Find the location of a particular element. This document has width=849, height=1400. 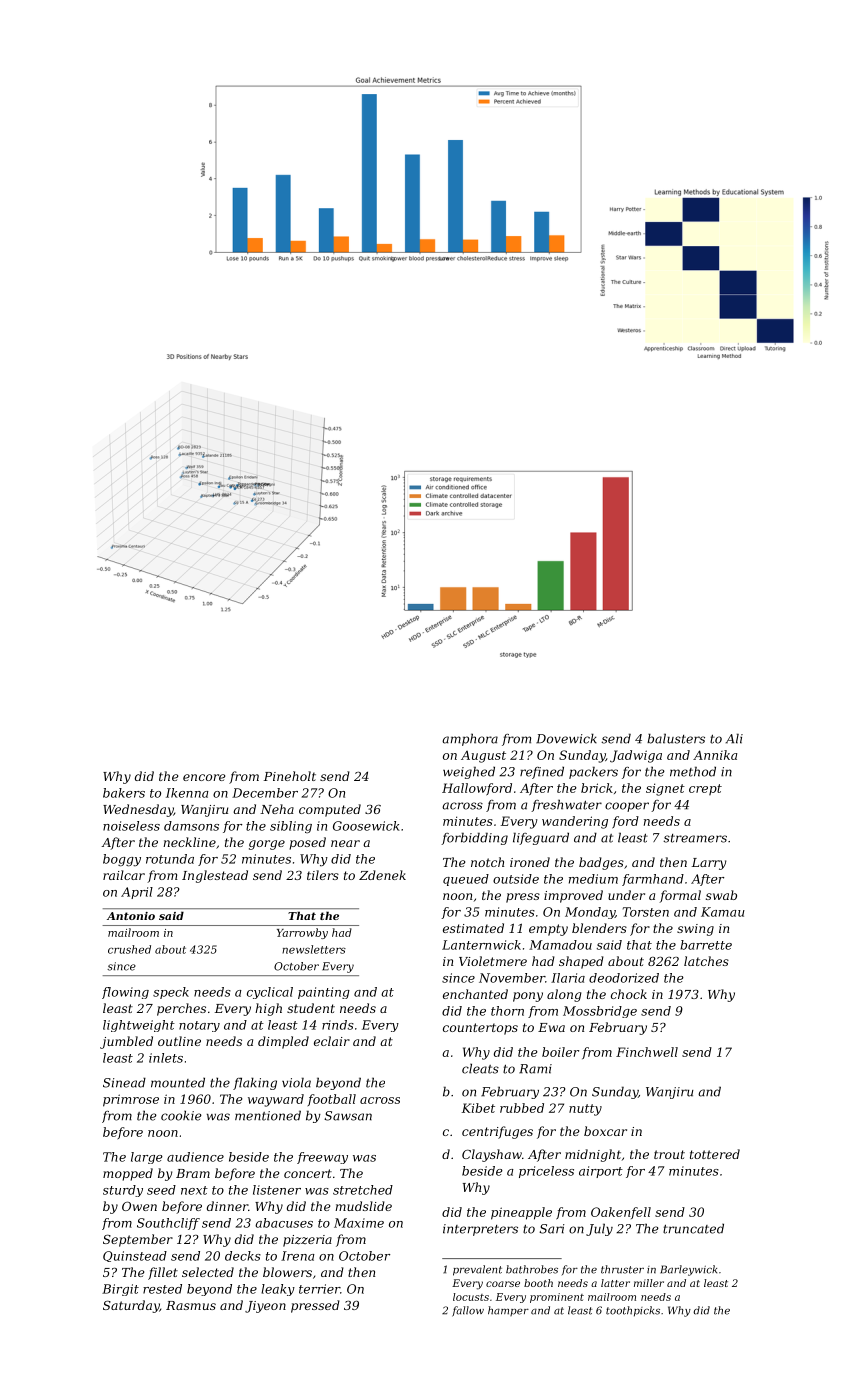

decks is located at coordinates (243, 1256).
